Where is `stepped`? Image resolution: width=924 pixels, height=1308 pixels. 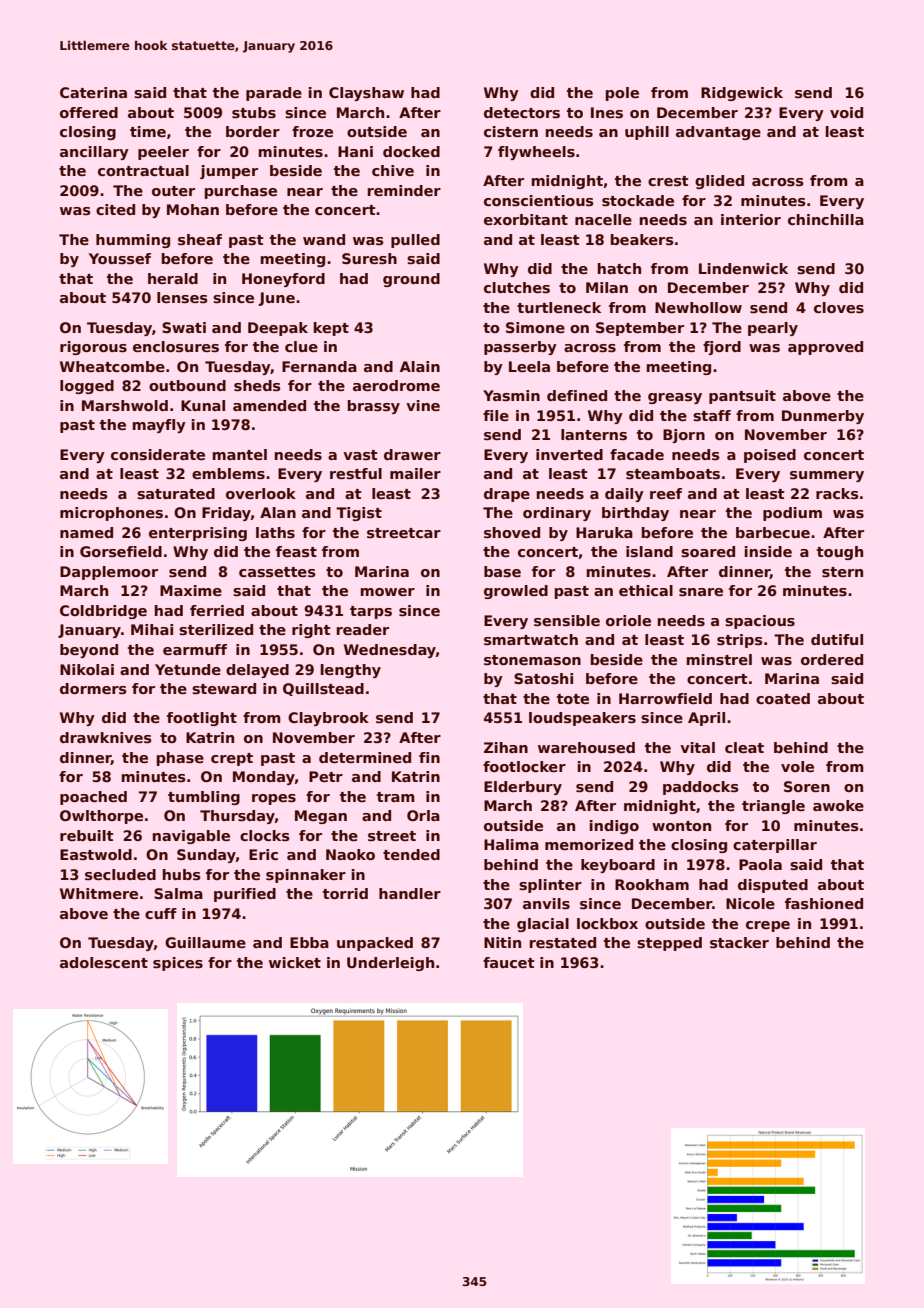 stepped is located at coordinates (669, 944).
